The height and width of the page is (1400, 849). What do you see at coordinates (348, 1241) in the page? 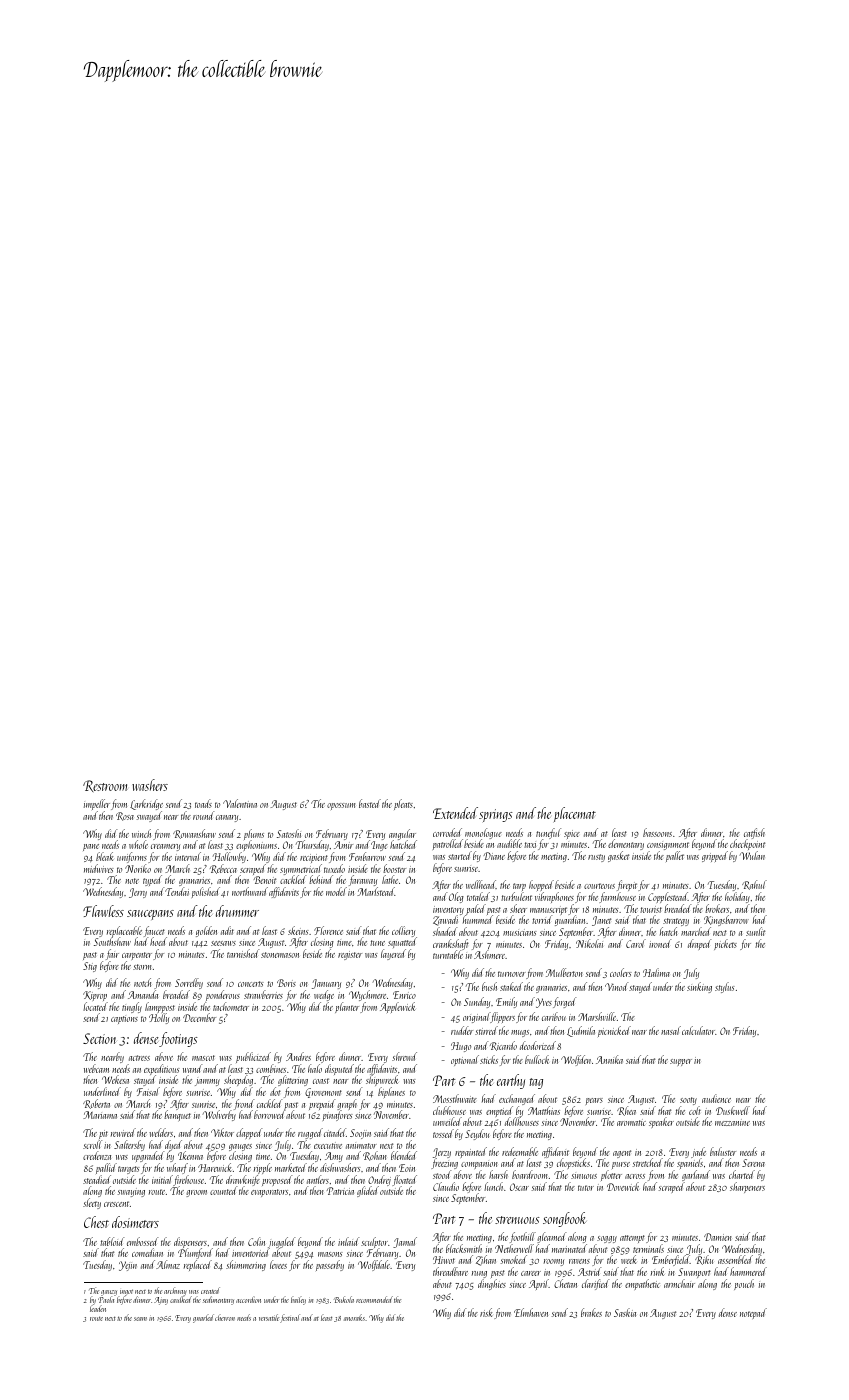
I see `inlaid` at bounding box center [348, 1241].
